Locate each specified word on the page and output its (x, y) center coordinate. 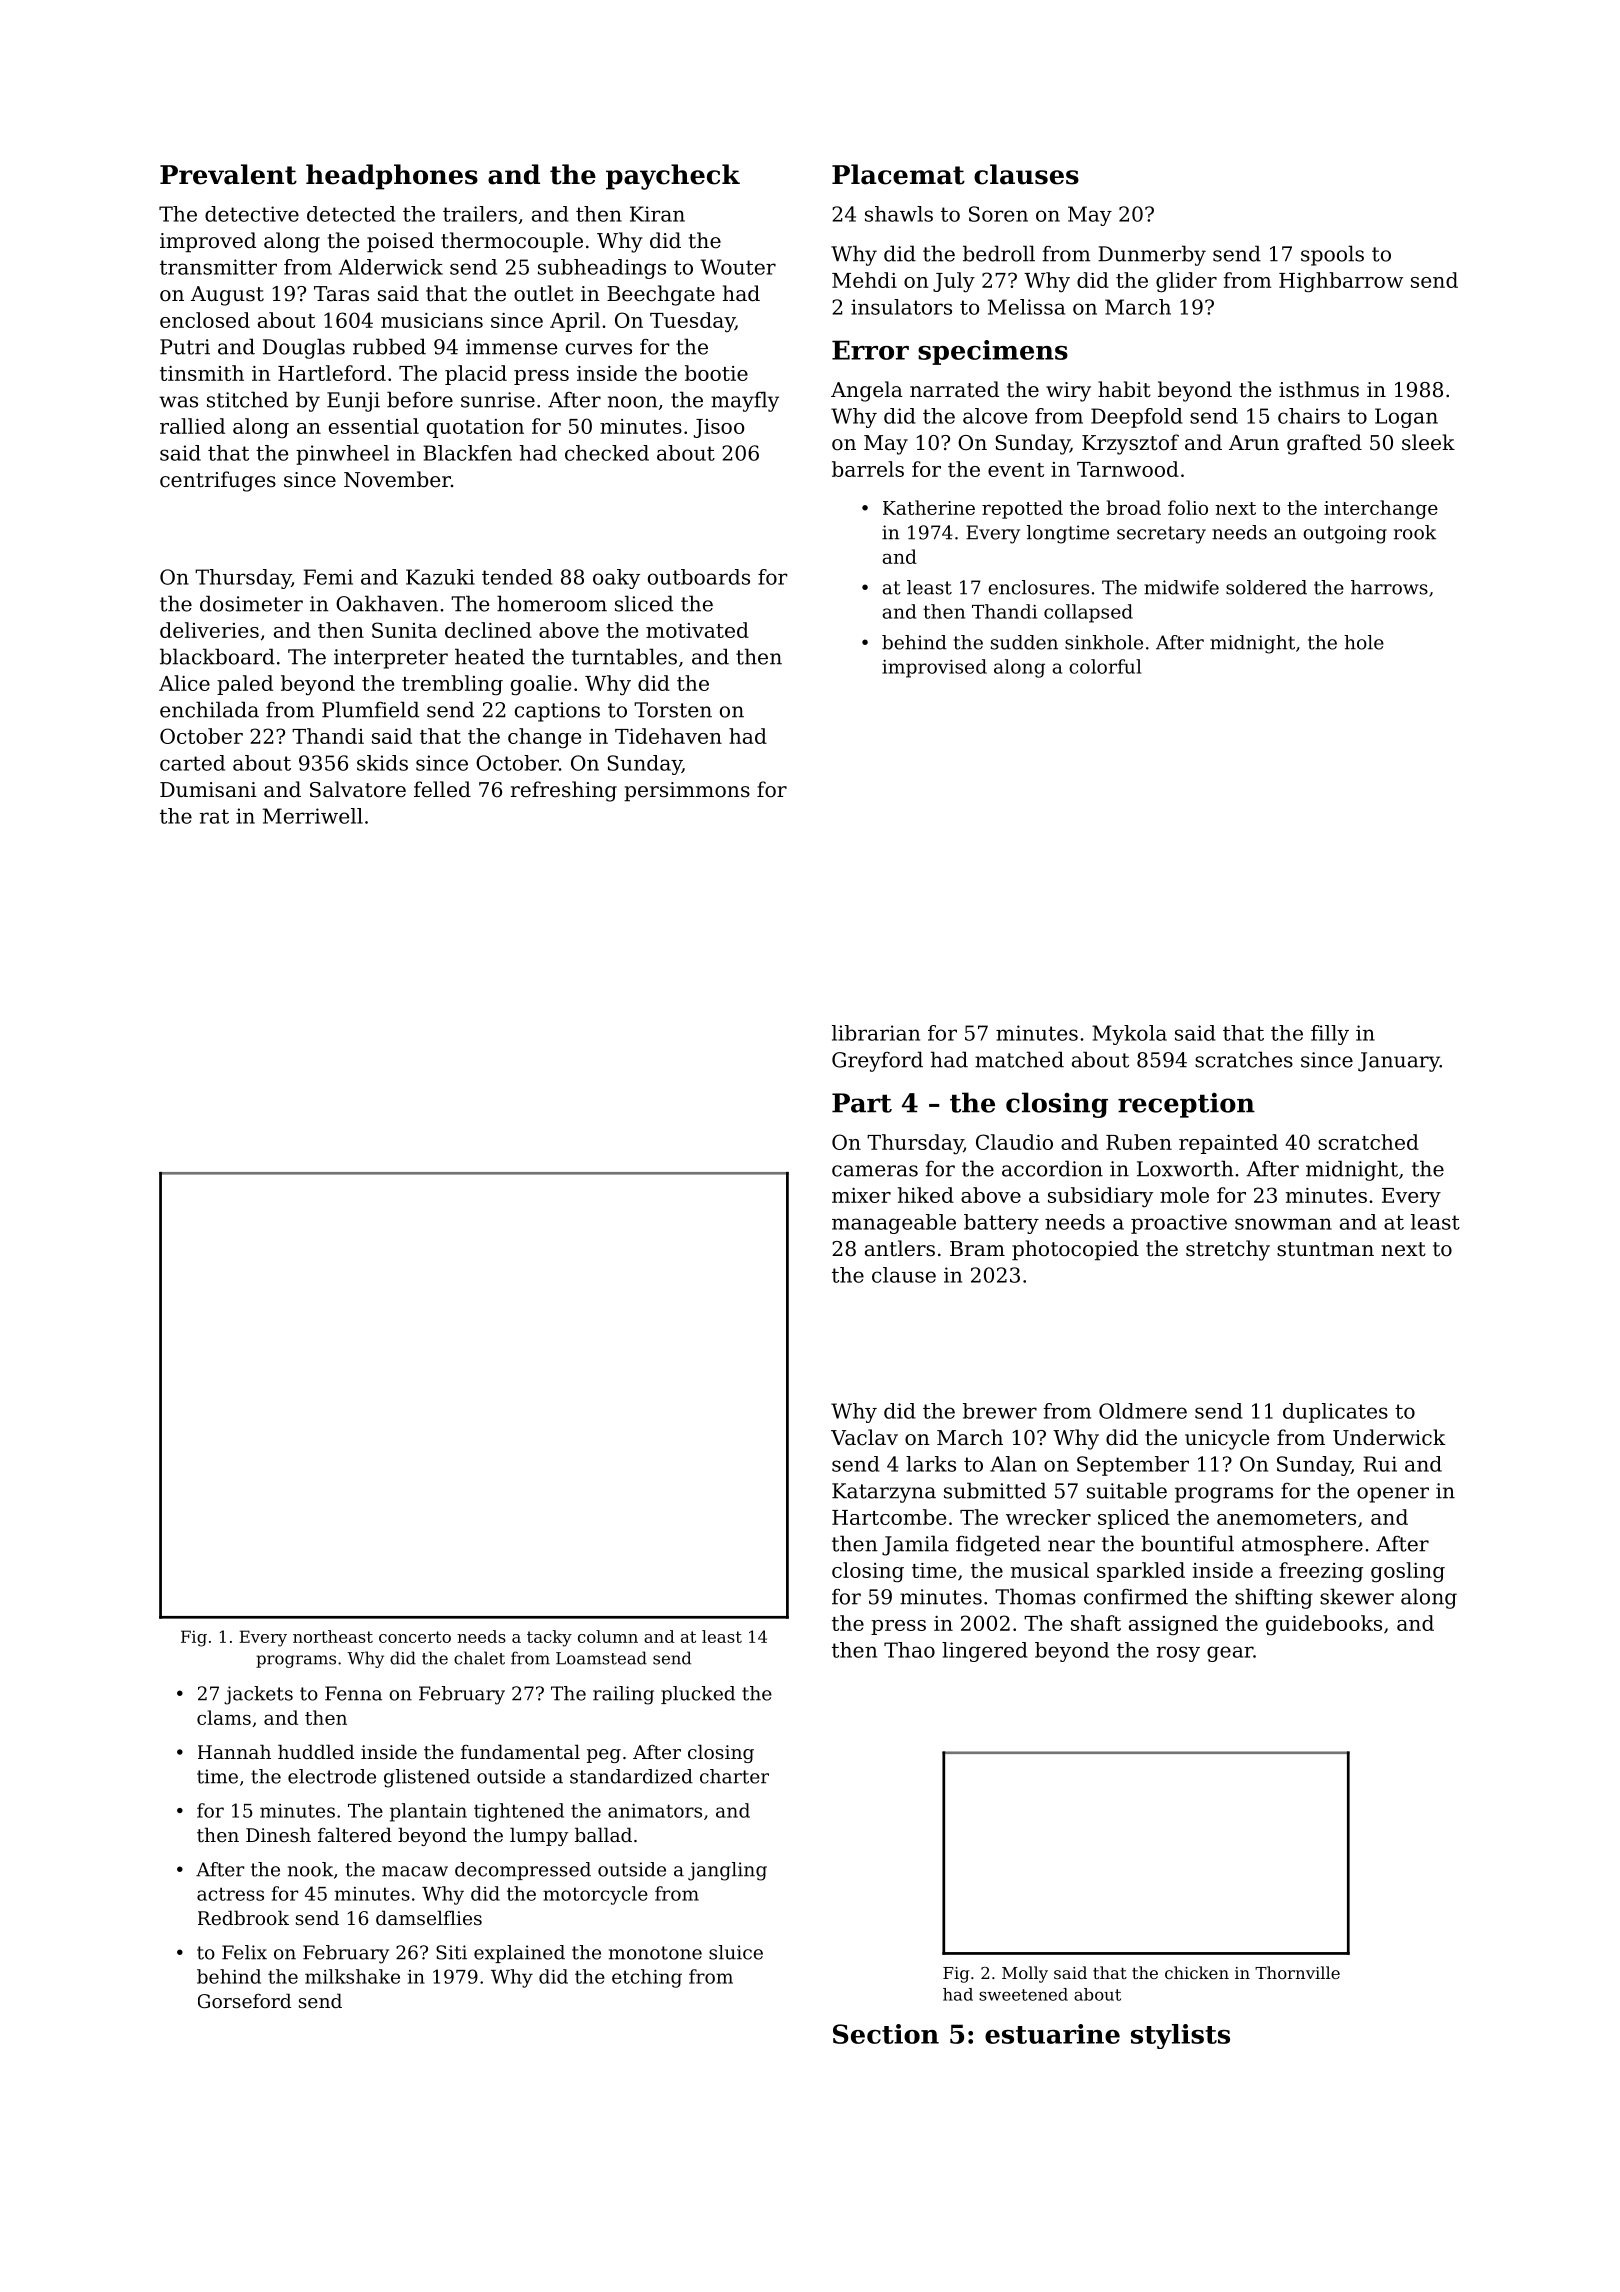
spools (1332, 255)
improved (208, 242)
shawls (899, 214)
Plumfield (370, 709)
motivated (697, 630)
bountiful (1187, 1543)
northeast (333, 1636)
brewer (1000, 1411)
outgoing (1345, 534)
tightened (519, 1812)
